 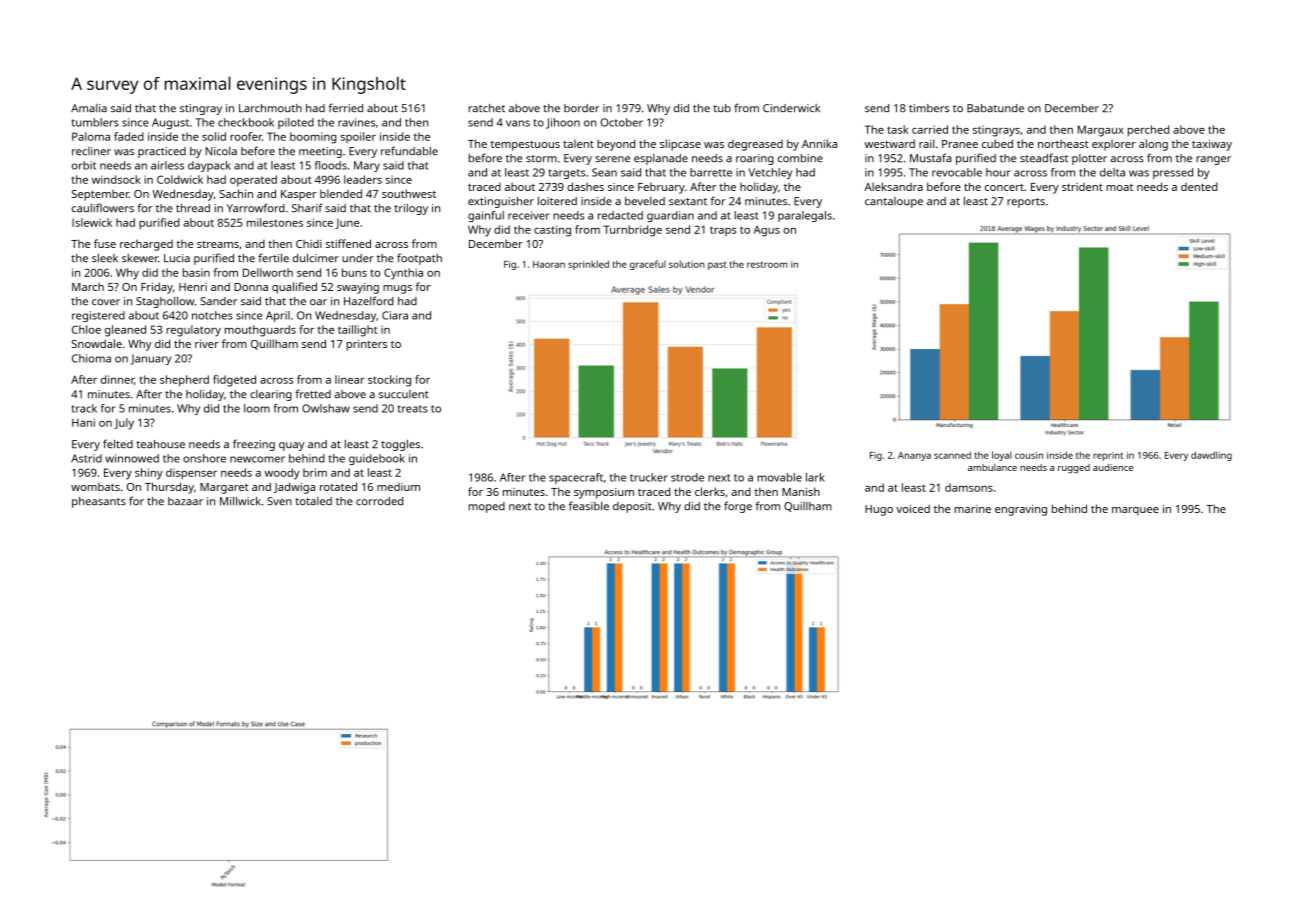 I want to click on Sven, so click(x=279, y=501).
